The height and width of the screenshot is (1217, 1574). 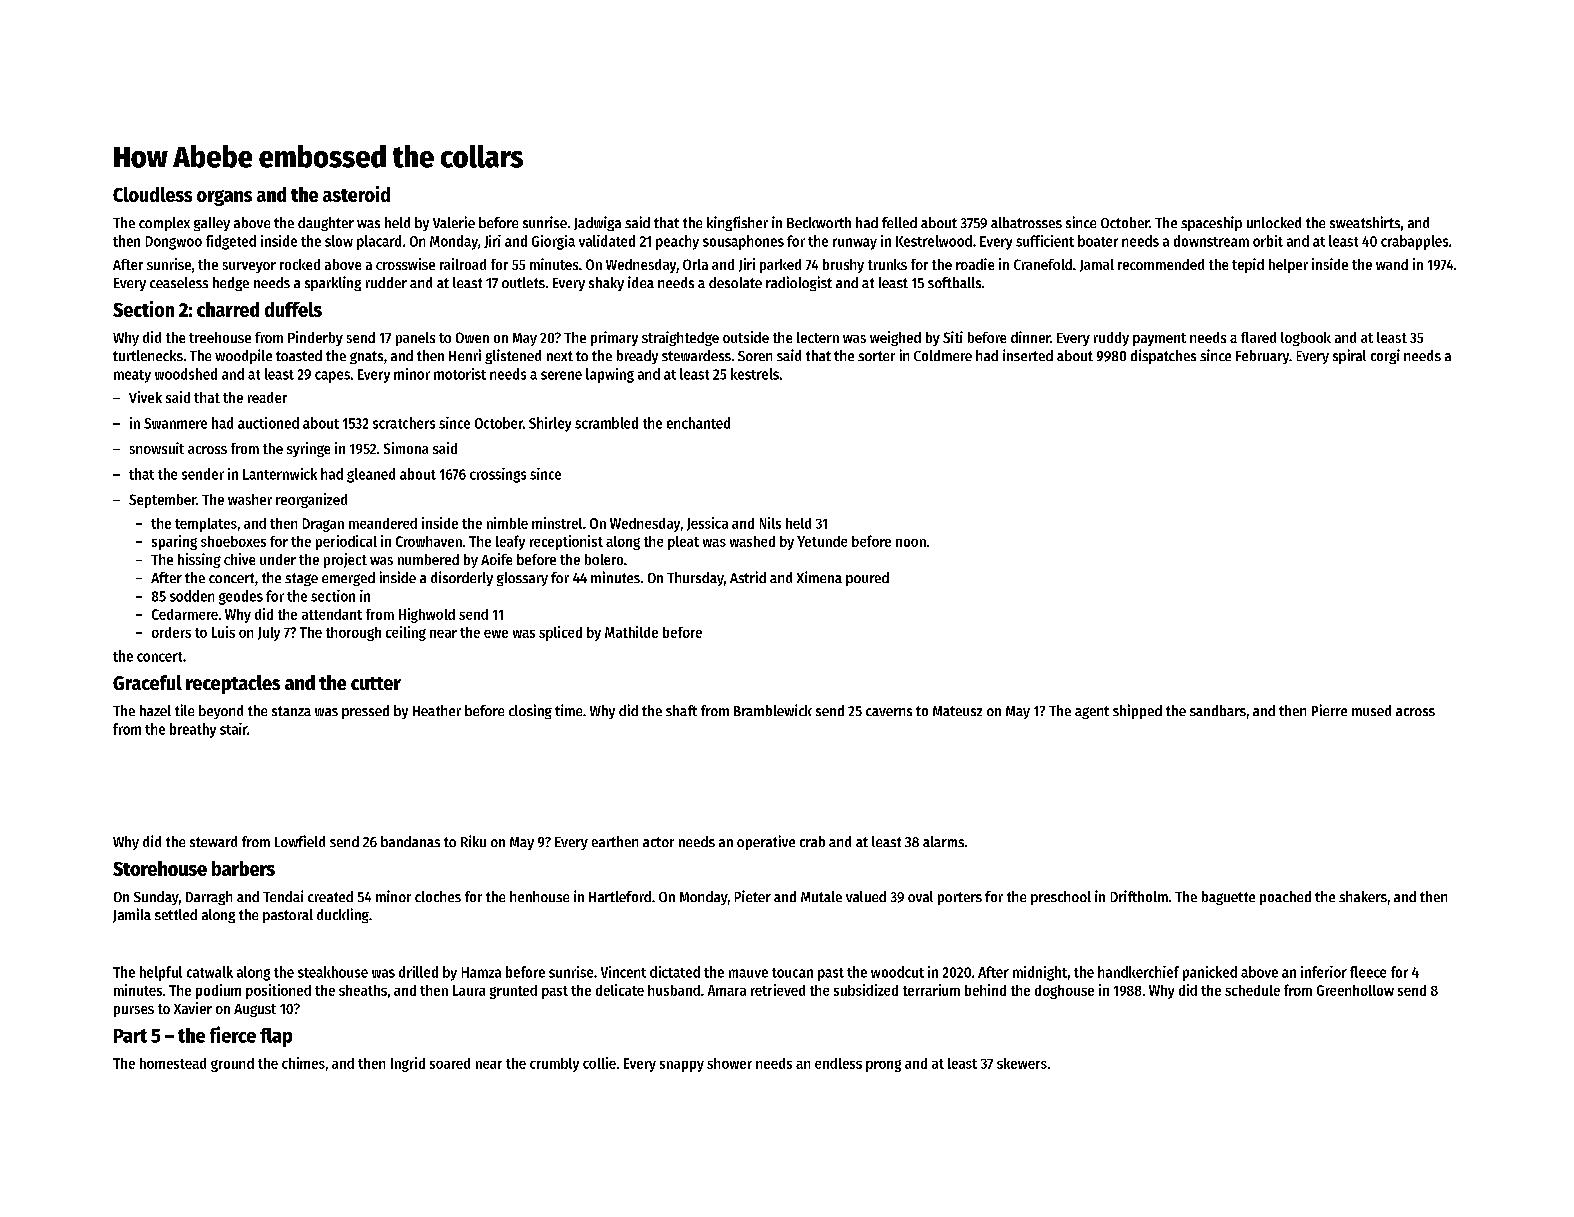 What do you see at coordinates (773, 710) in the screenshot?
I see `Bramblewick` at bounding box center [773, 710].
